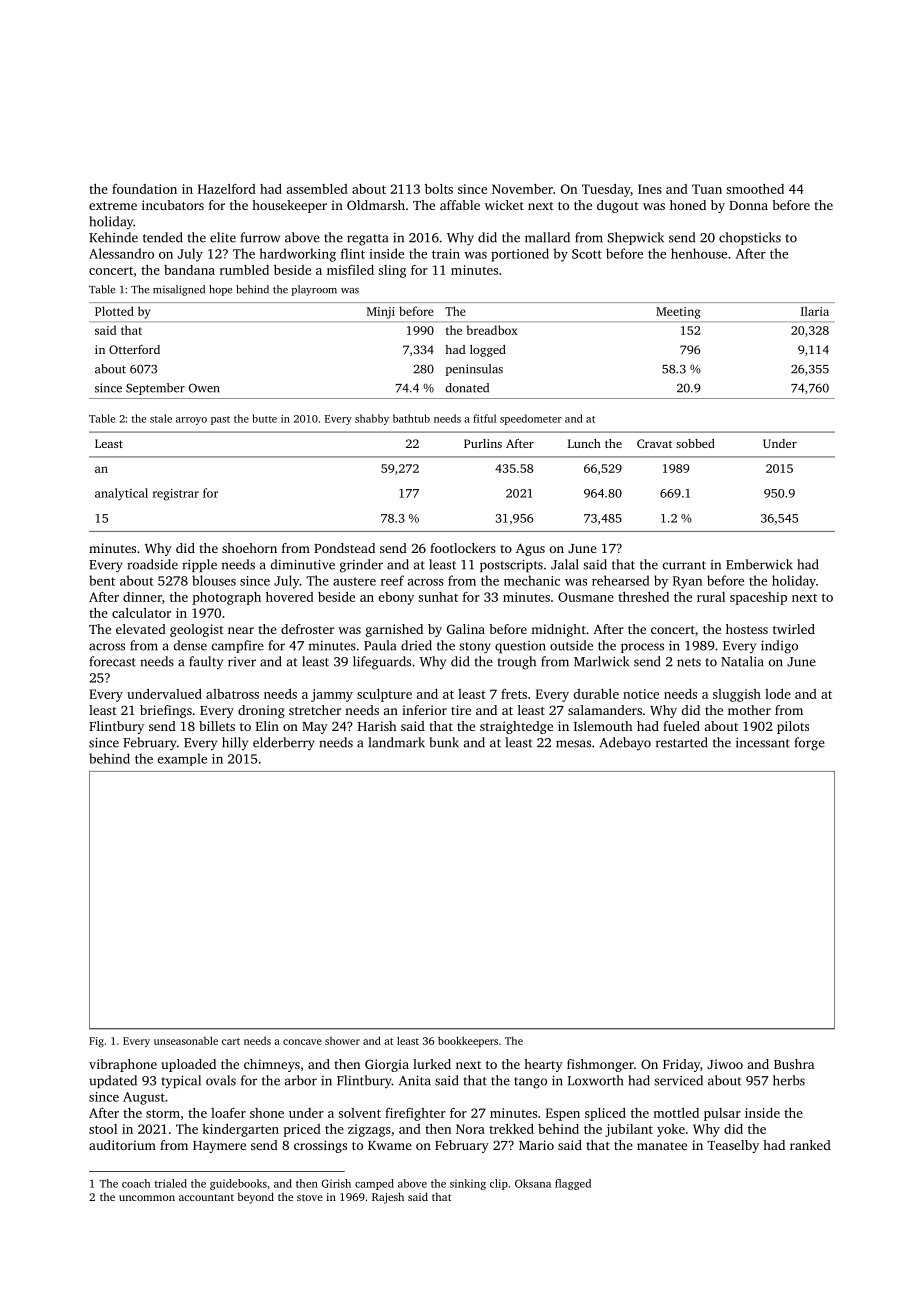  What do you see at coordinates (654, 443) in the page?
I see `Cravat` at bounding box center [654, 443].
